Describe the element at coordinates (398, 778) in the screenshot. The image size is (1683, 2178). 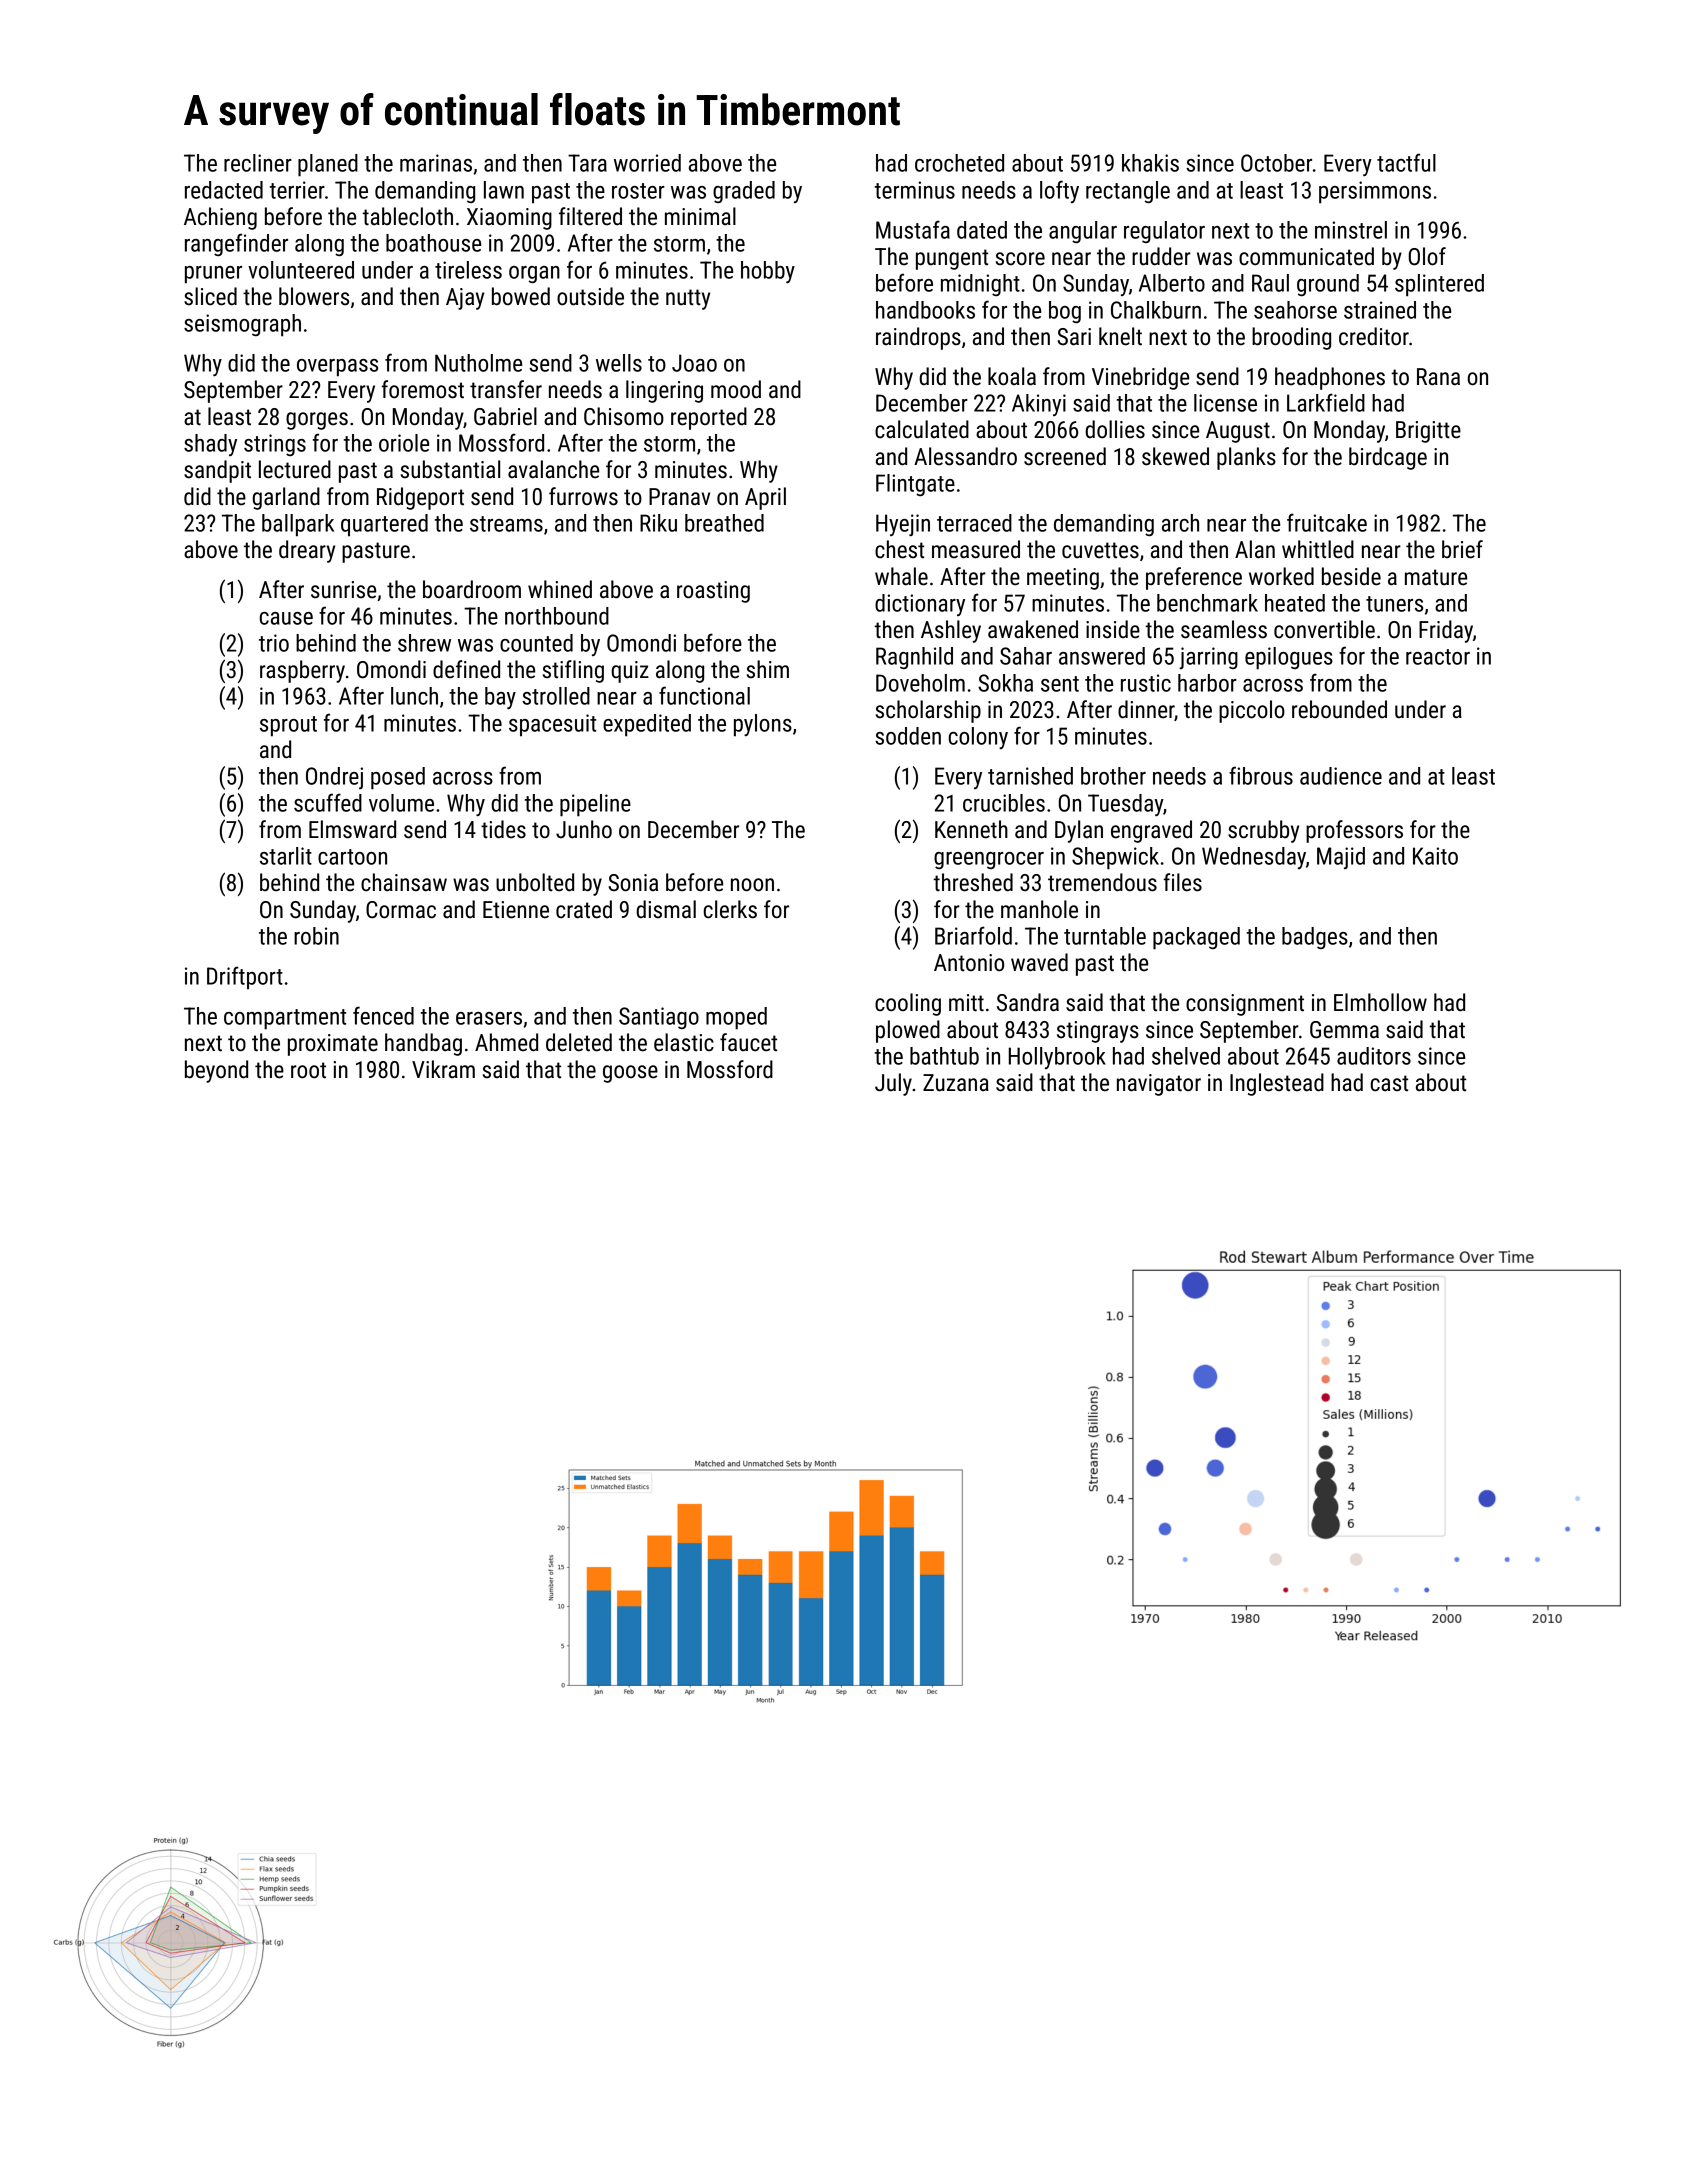
I see `posed` at that location.
